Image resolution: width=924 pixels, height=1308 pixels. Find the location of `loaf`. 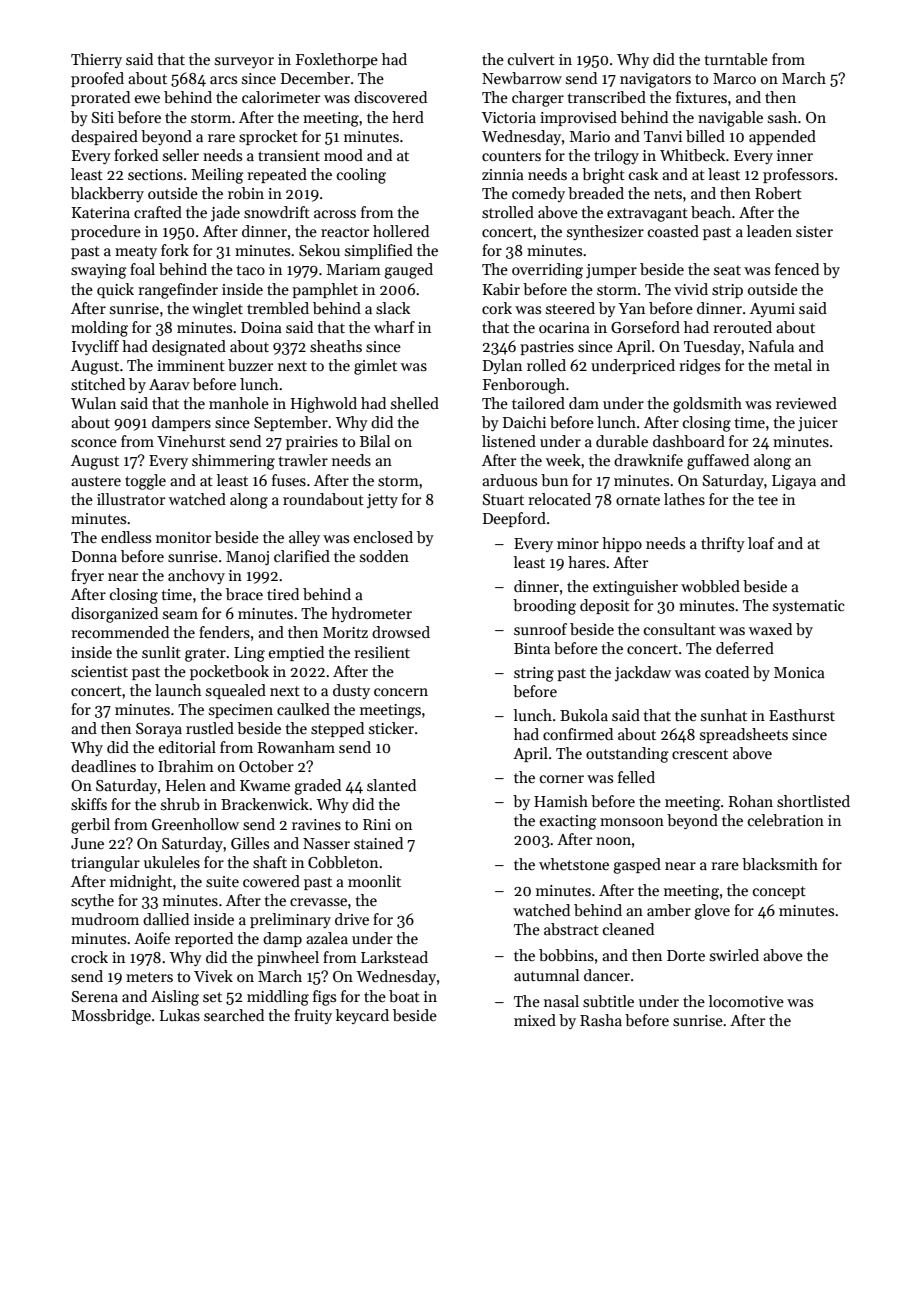

loaf is located at coordinates (761, 543).
